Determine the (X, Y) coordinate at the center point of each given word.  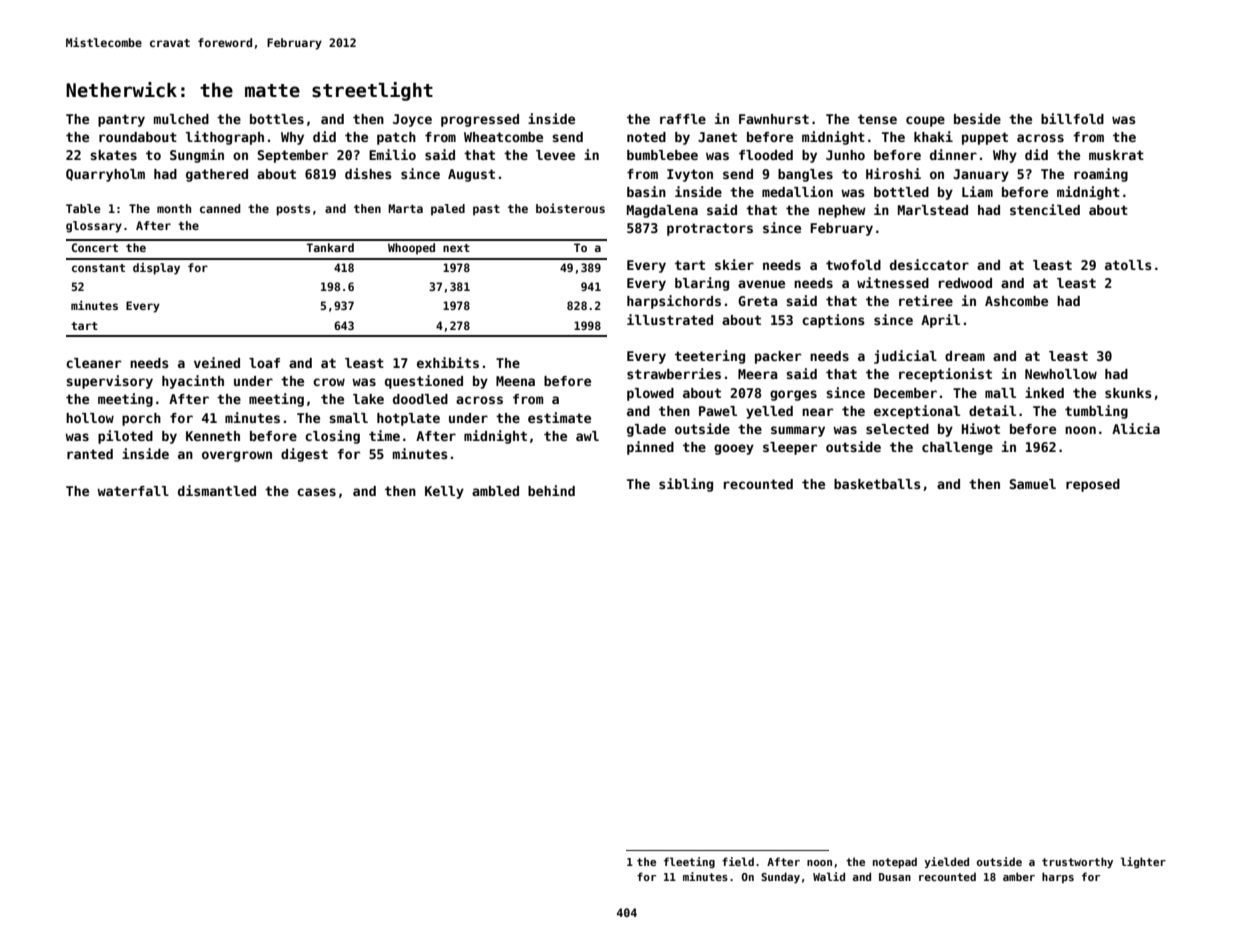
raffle (683, 119)
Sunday (780, 877)
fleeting (689, 862)
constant (98, 268)
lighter (1143, 862)
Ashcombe (1016, 301)
